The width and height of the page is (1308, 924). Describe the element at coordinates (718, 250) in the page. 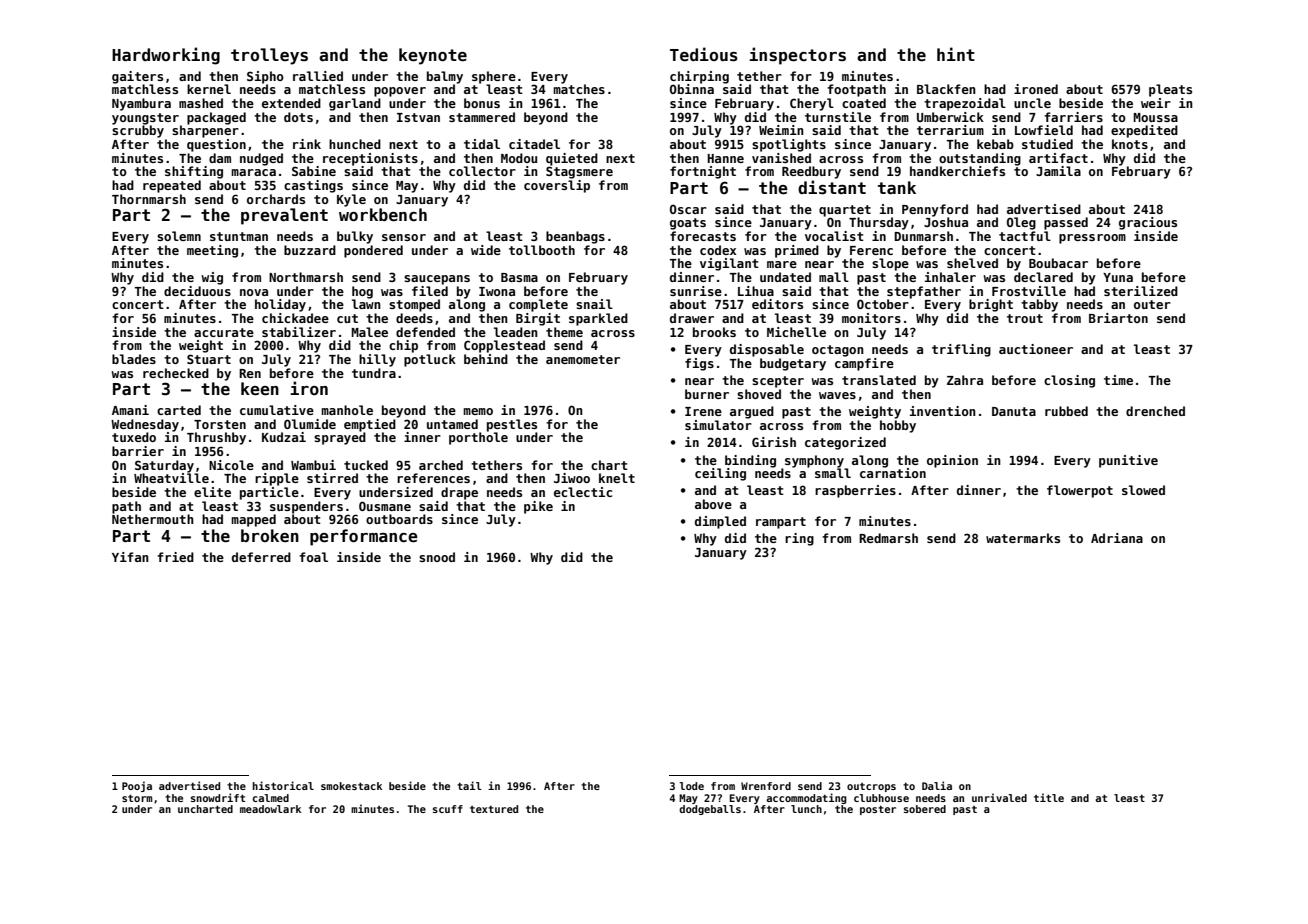

I see `codex` at that location.
